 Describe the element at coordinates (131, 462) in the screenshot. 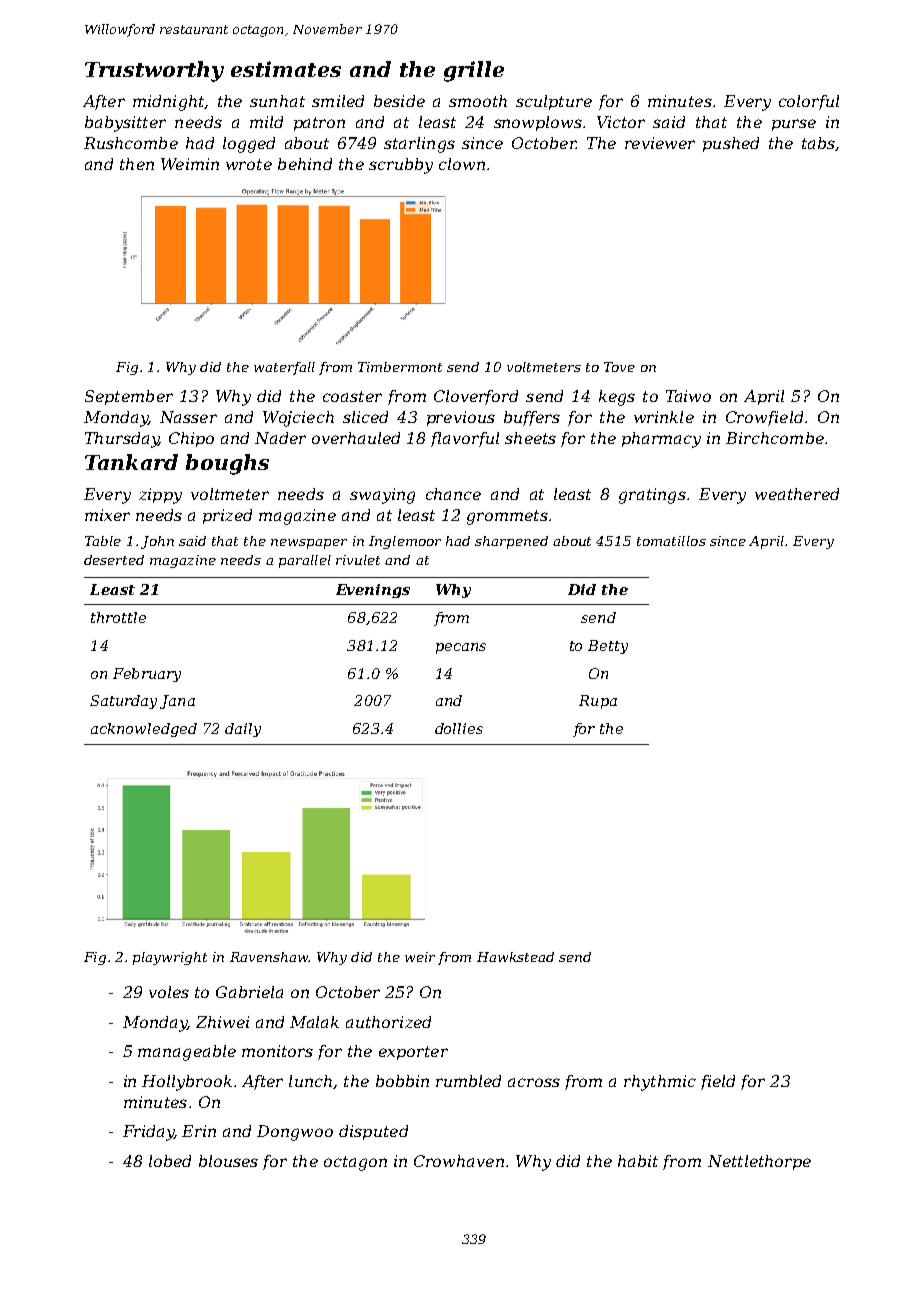

I see `Tankard` at that location.
